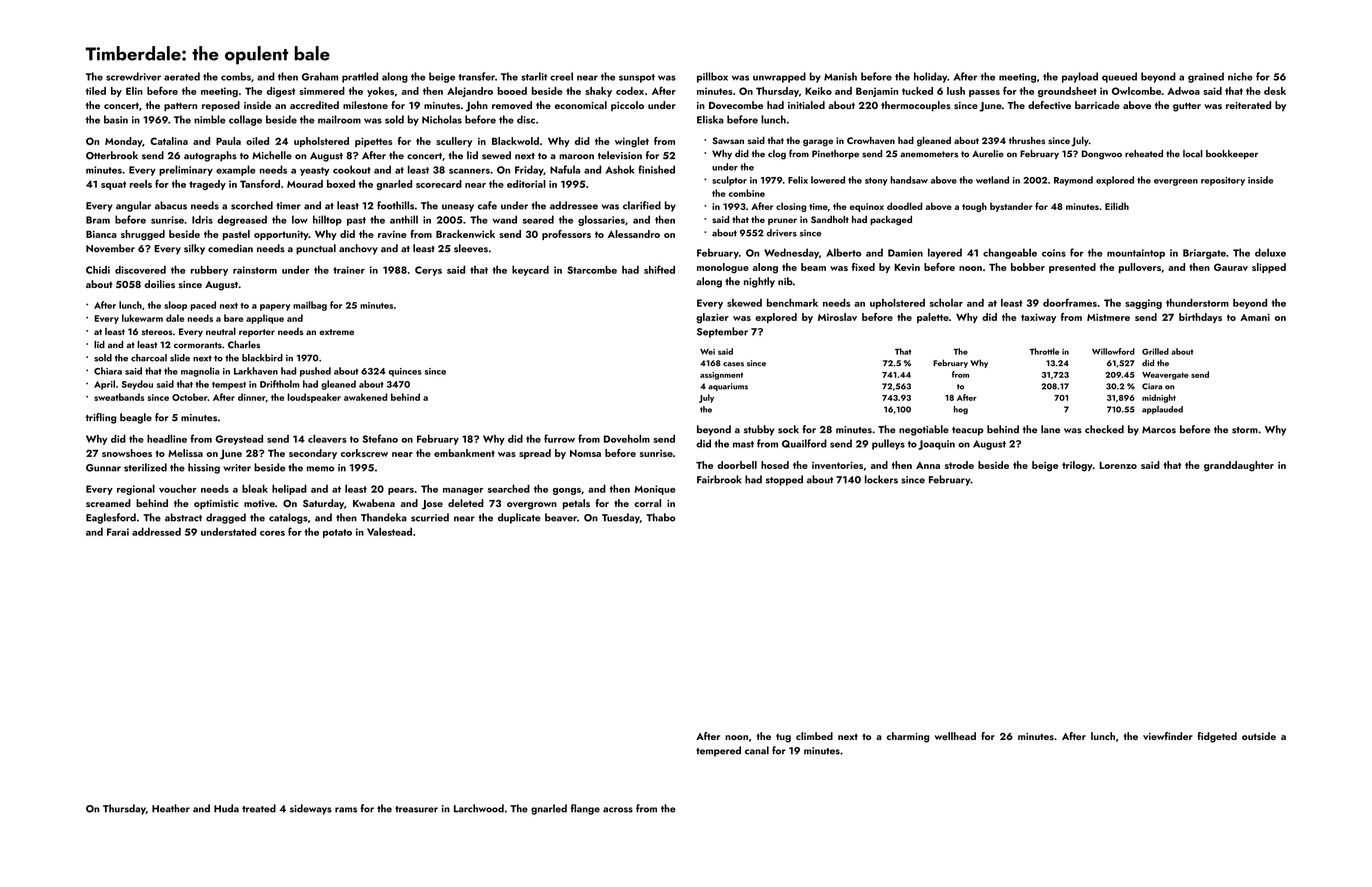 This screenshot has height=887, width=1372. I want to click on aerated, so click(182, 76).
